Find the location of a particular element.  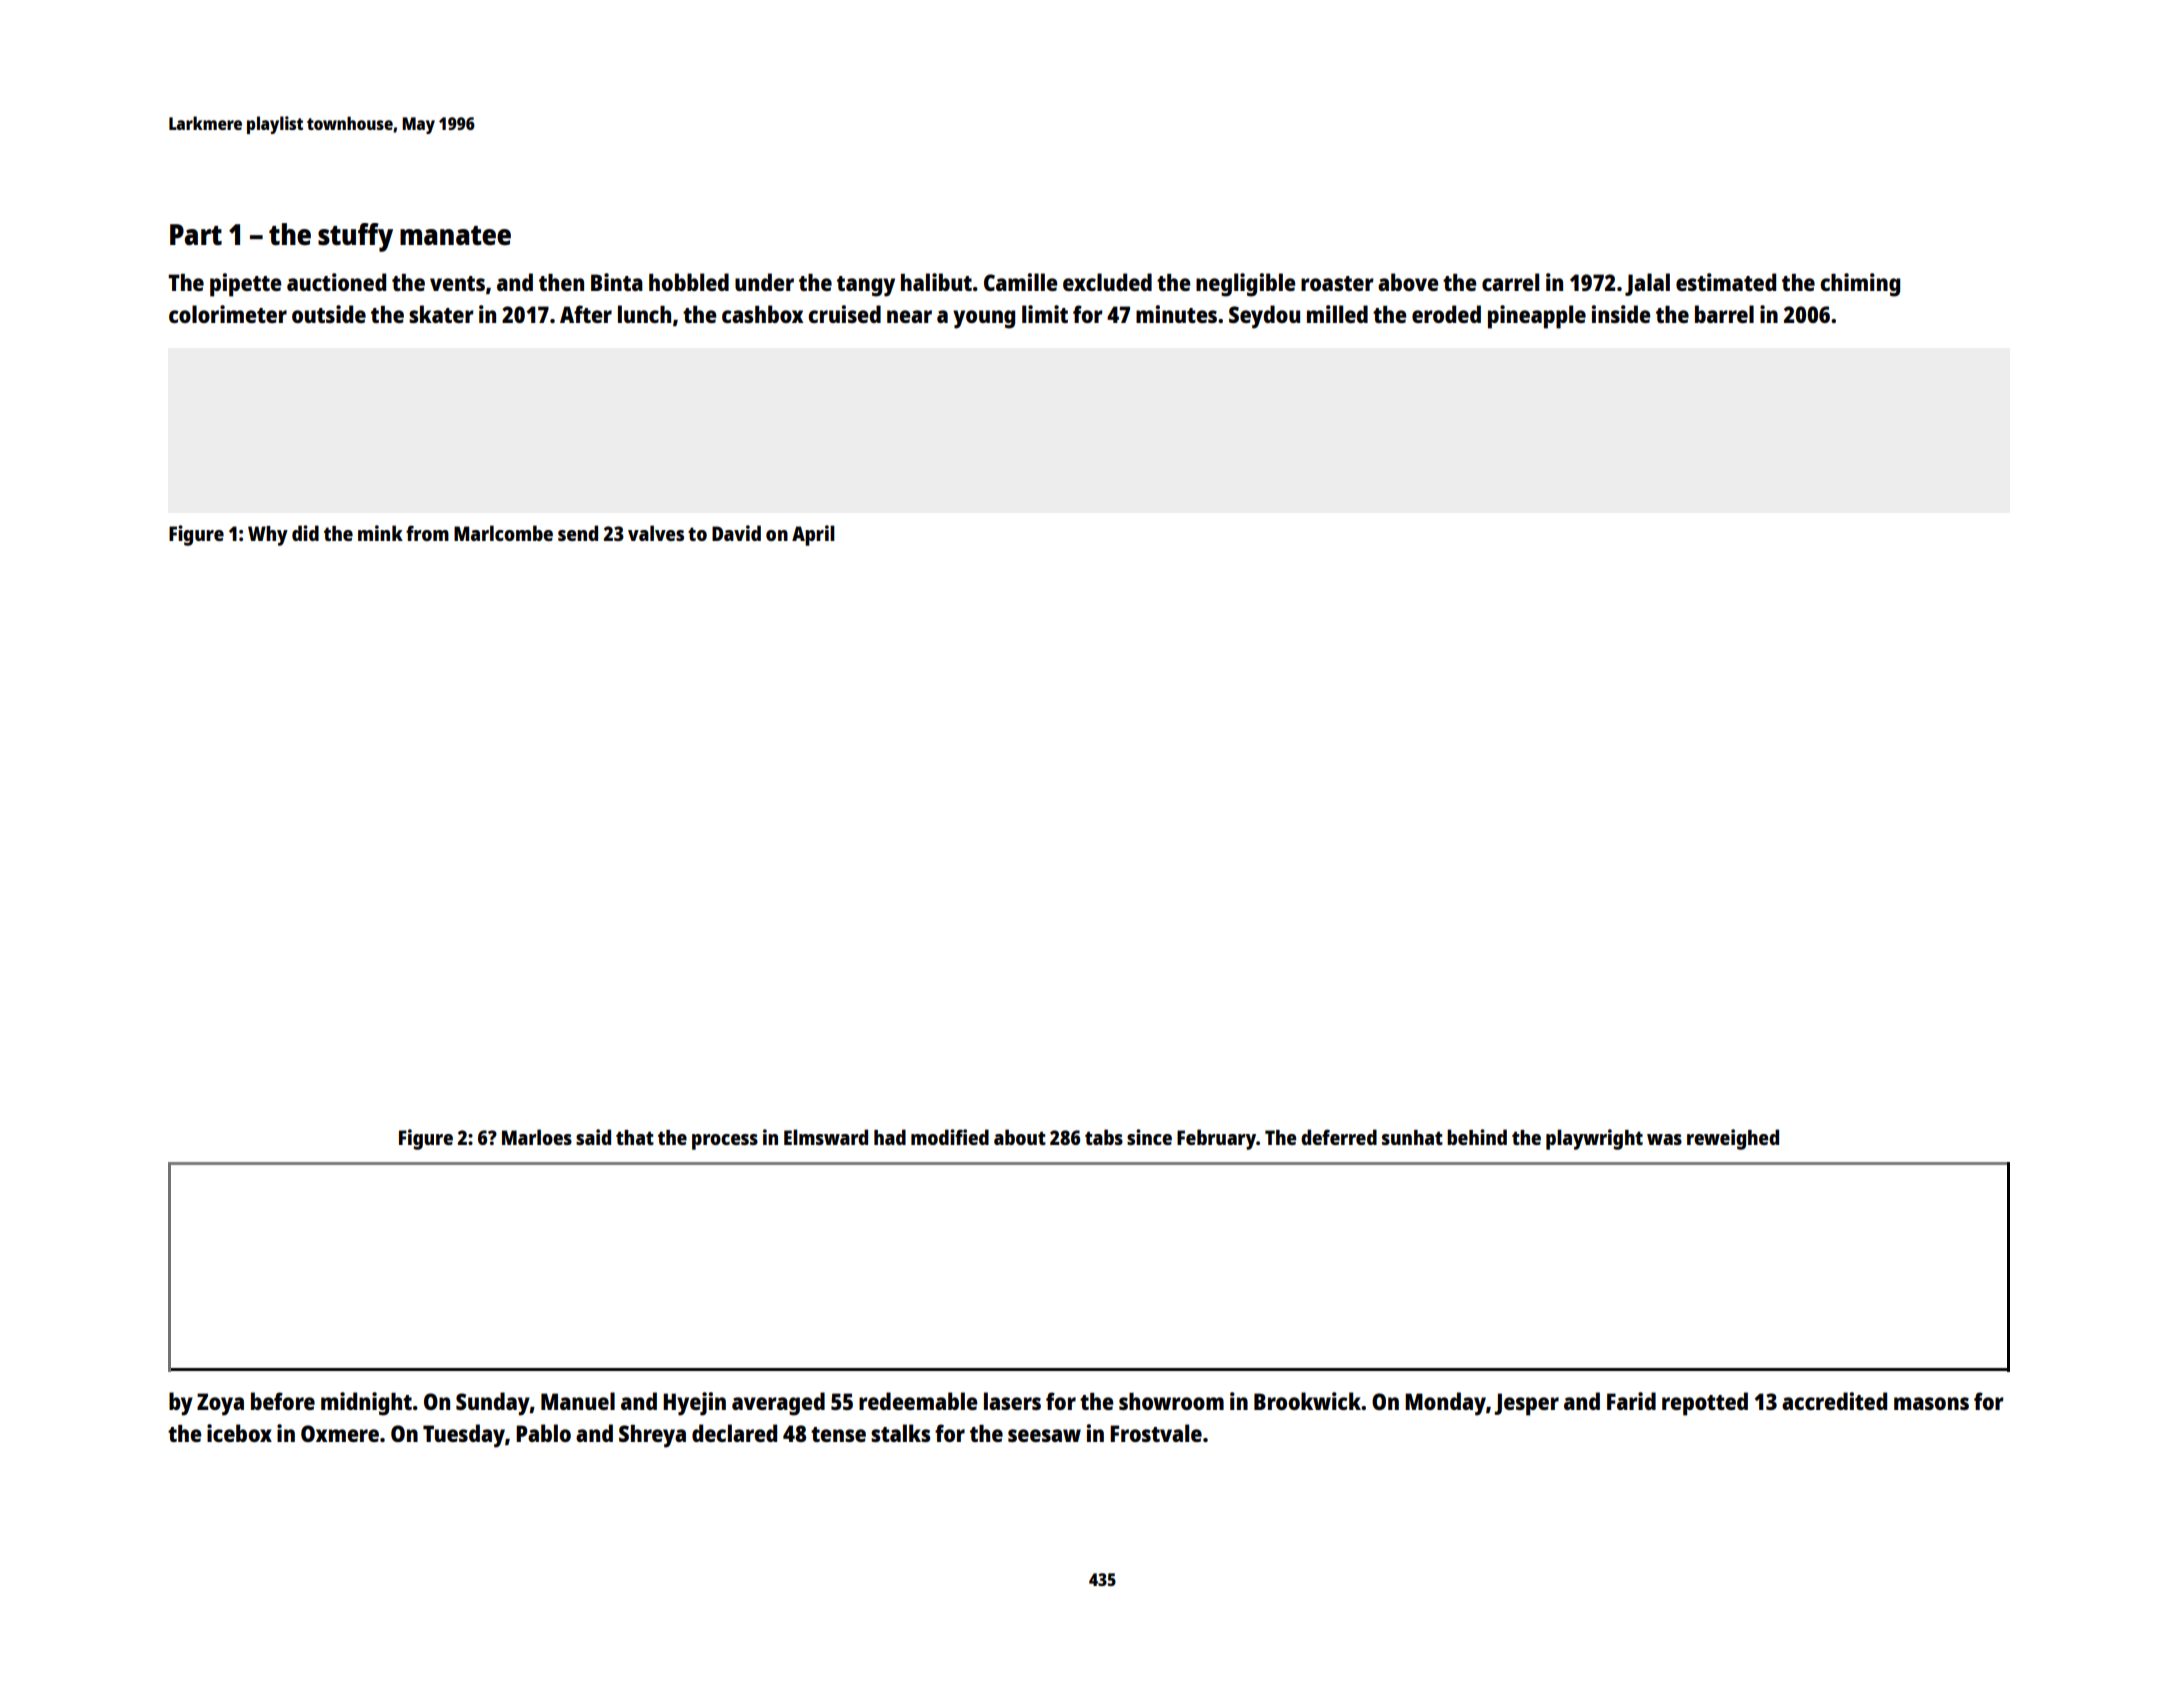

skater is located at coordinates (441, 314).
